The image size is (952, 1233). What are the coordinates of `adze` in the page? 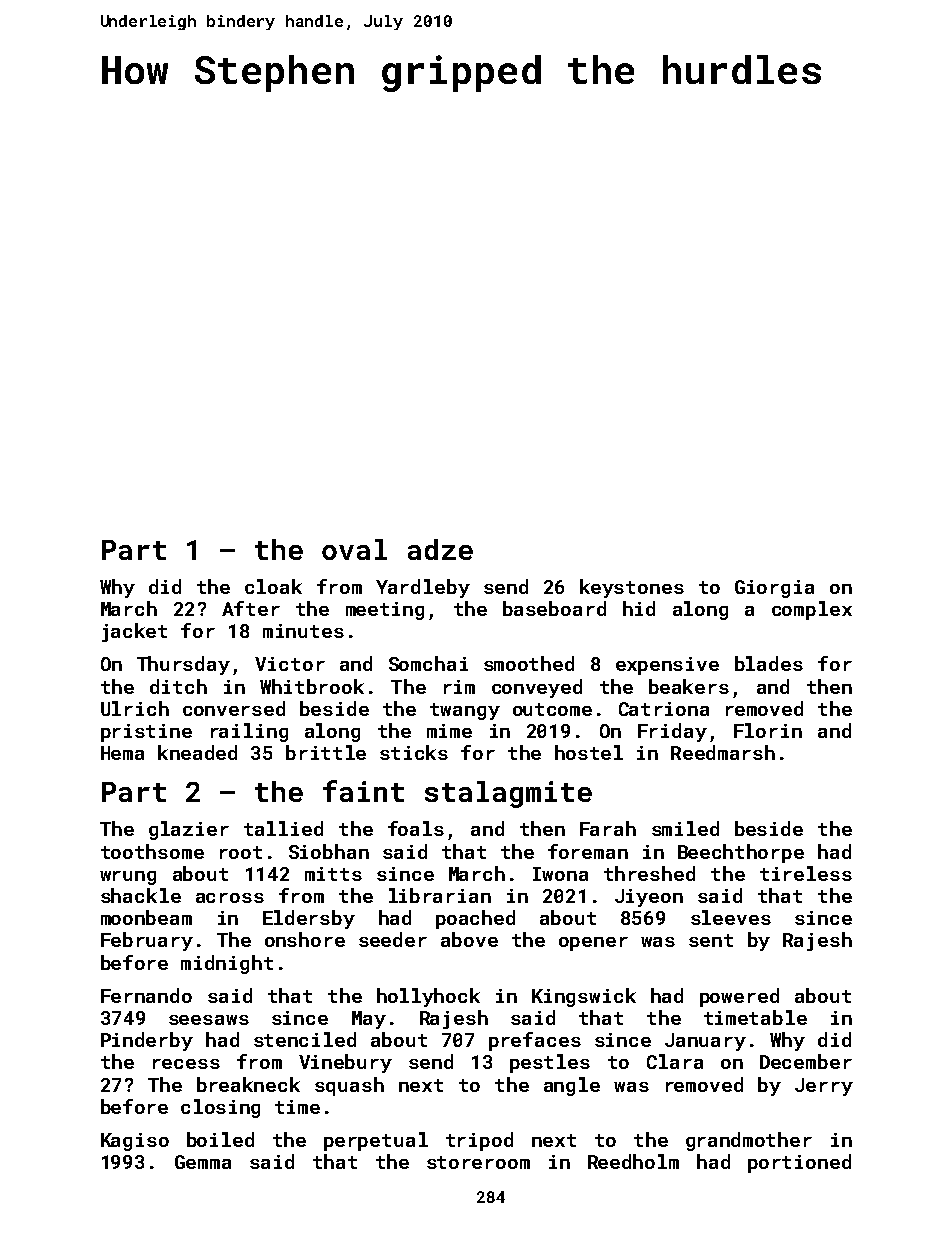 It's located at (440, 549).
